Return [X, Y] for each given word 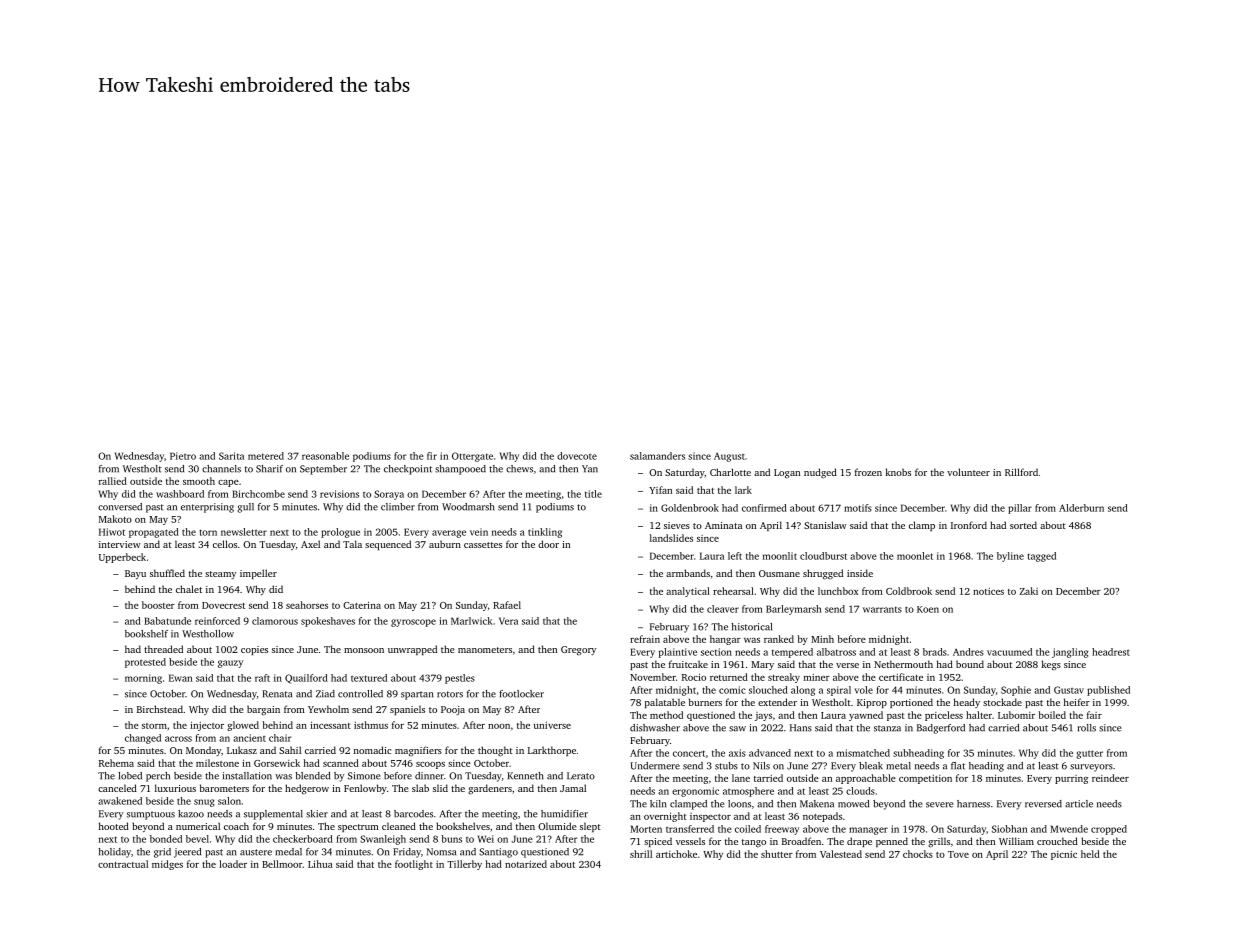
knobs [898, 472]
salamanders [657, 456]
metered [266, 456]
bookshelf [146, 634]
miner [817, 677]
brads [935, 652]
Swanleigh [383, 840]
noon [499, 726]
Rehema [116, 763]
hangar [725, 640]
